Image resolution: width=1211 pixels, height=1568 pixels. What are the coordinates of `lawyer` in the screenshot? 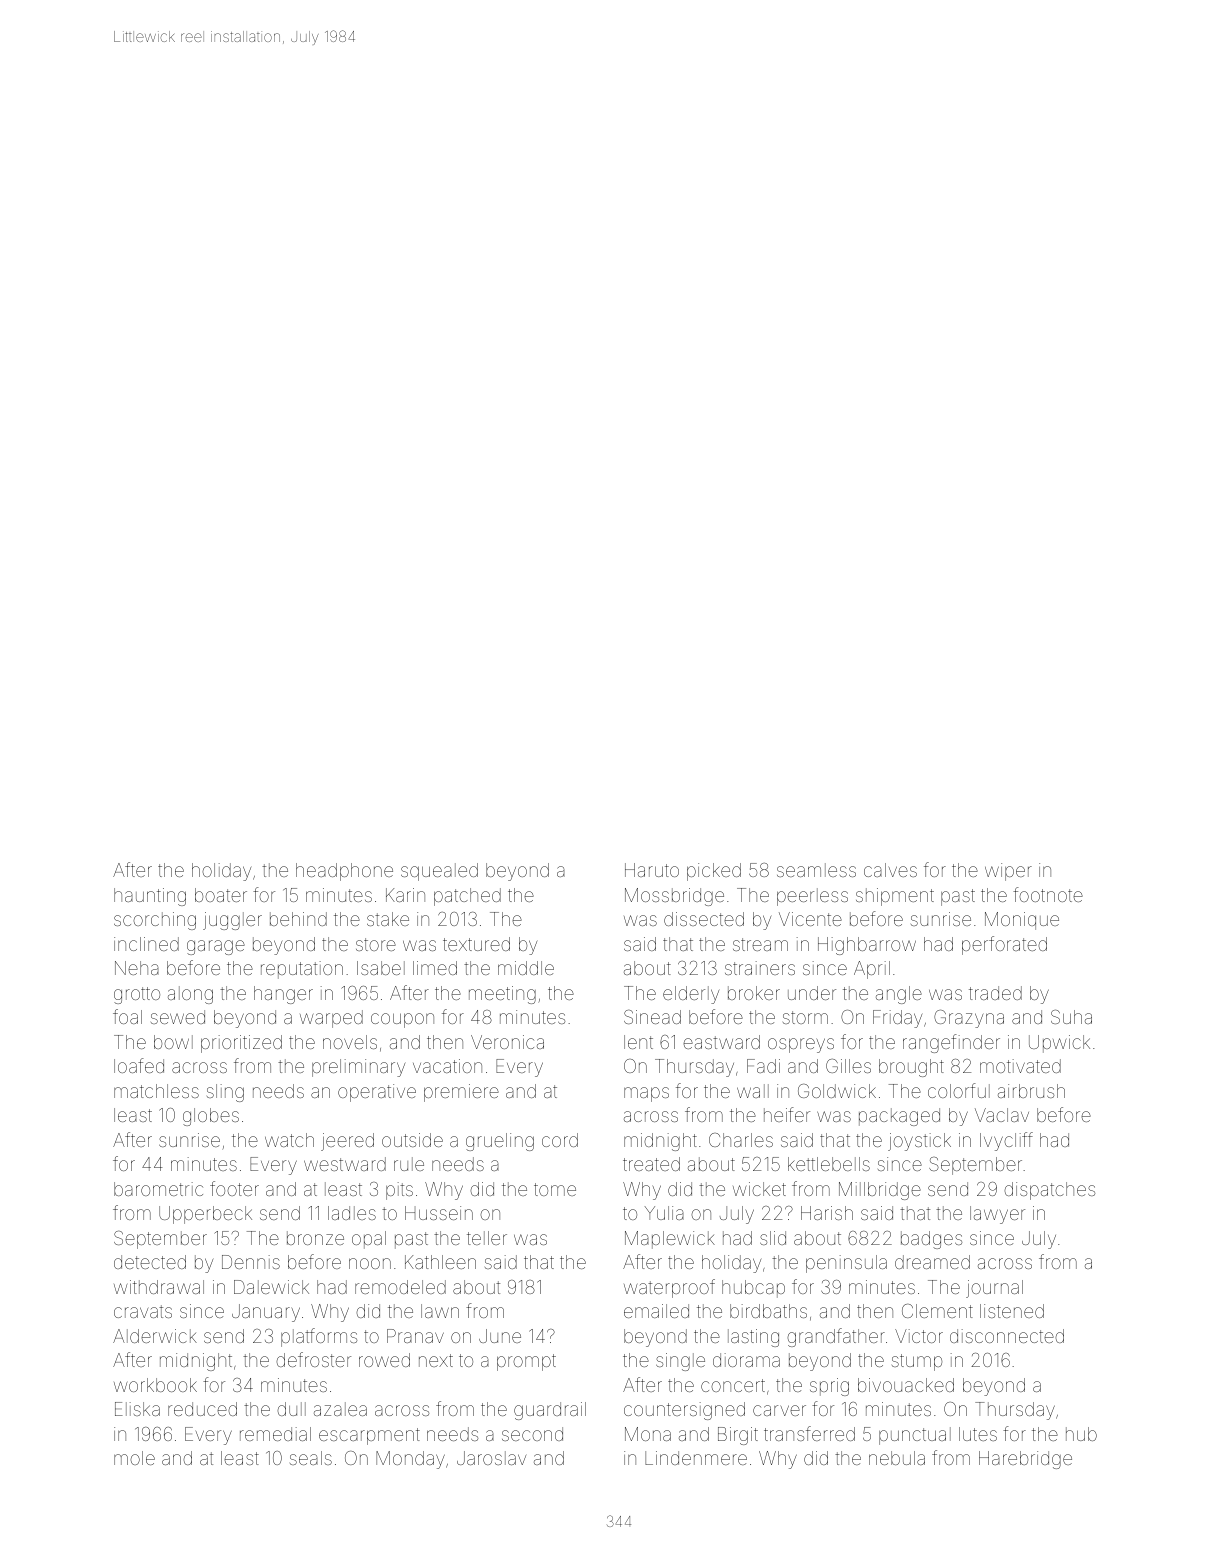 It's located at (997, 1215).
